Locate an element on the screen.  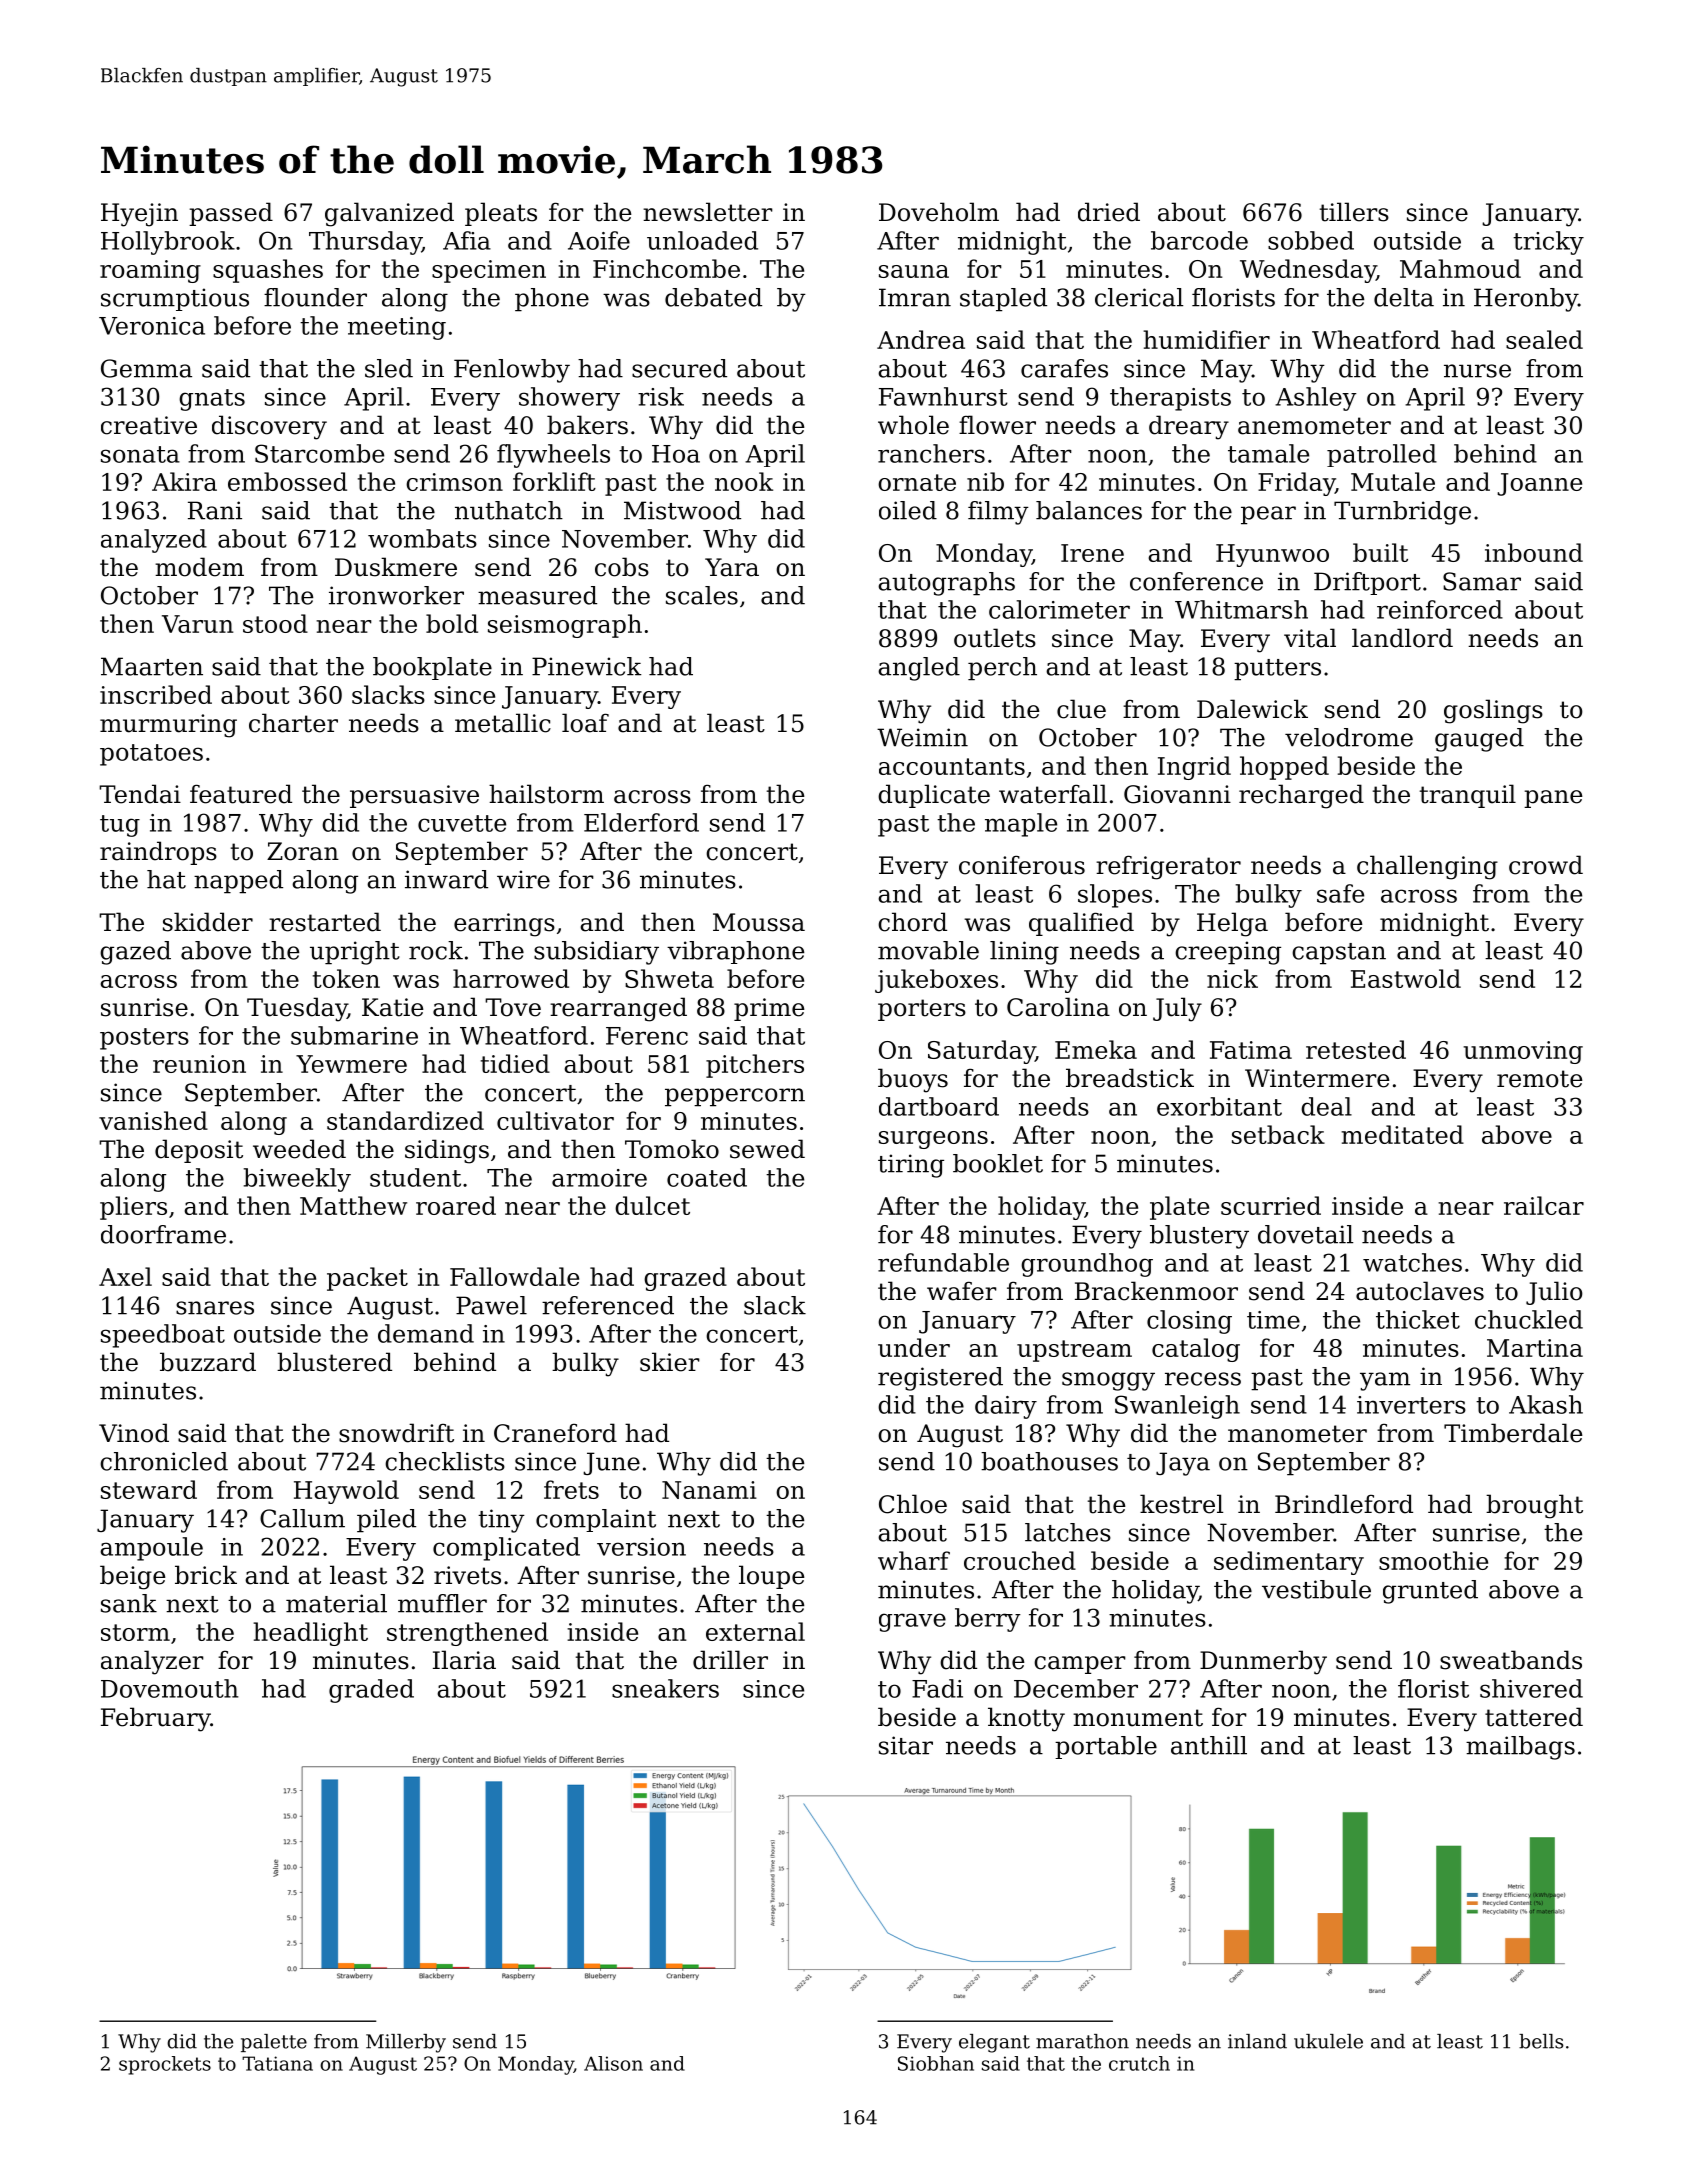
stood is located at coordinates (275, 623).
